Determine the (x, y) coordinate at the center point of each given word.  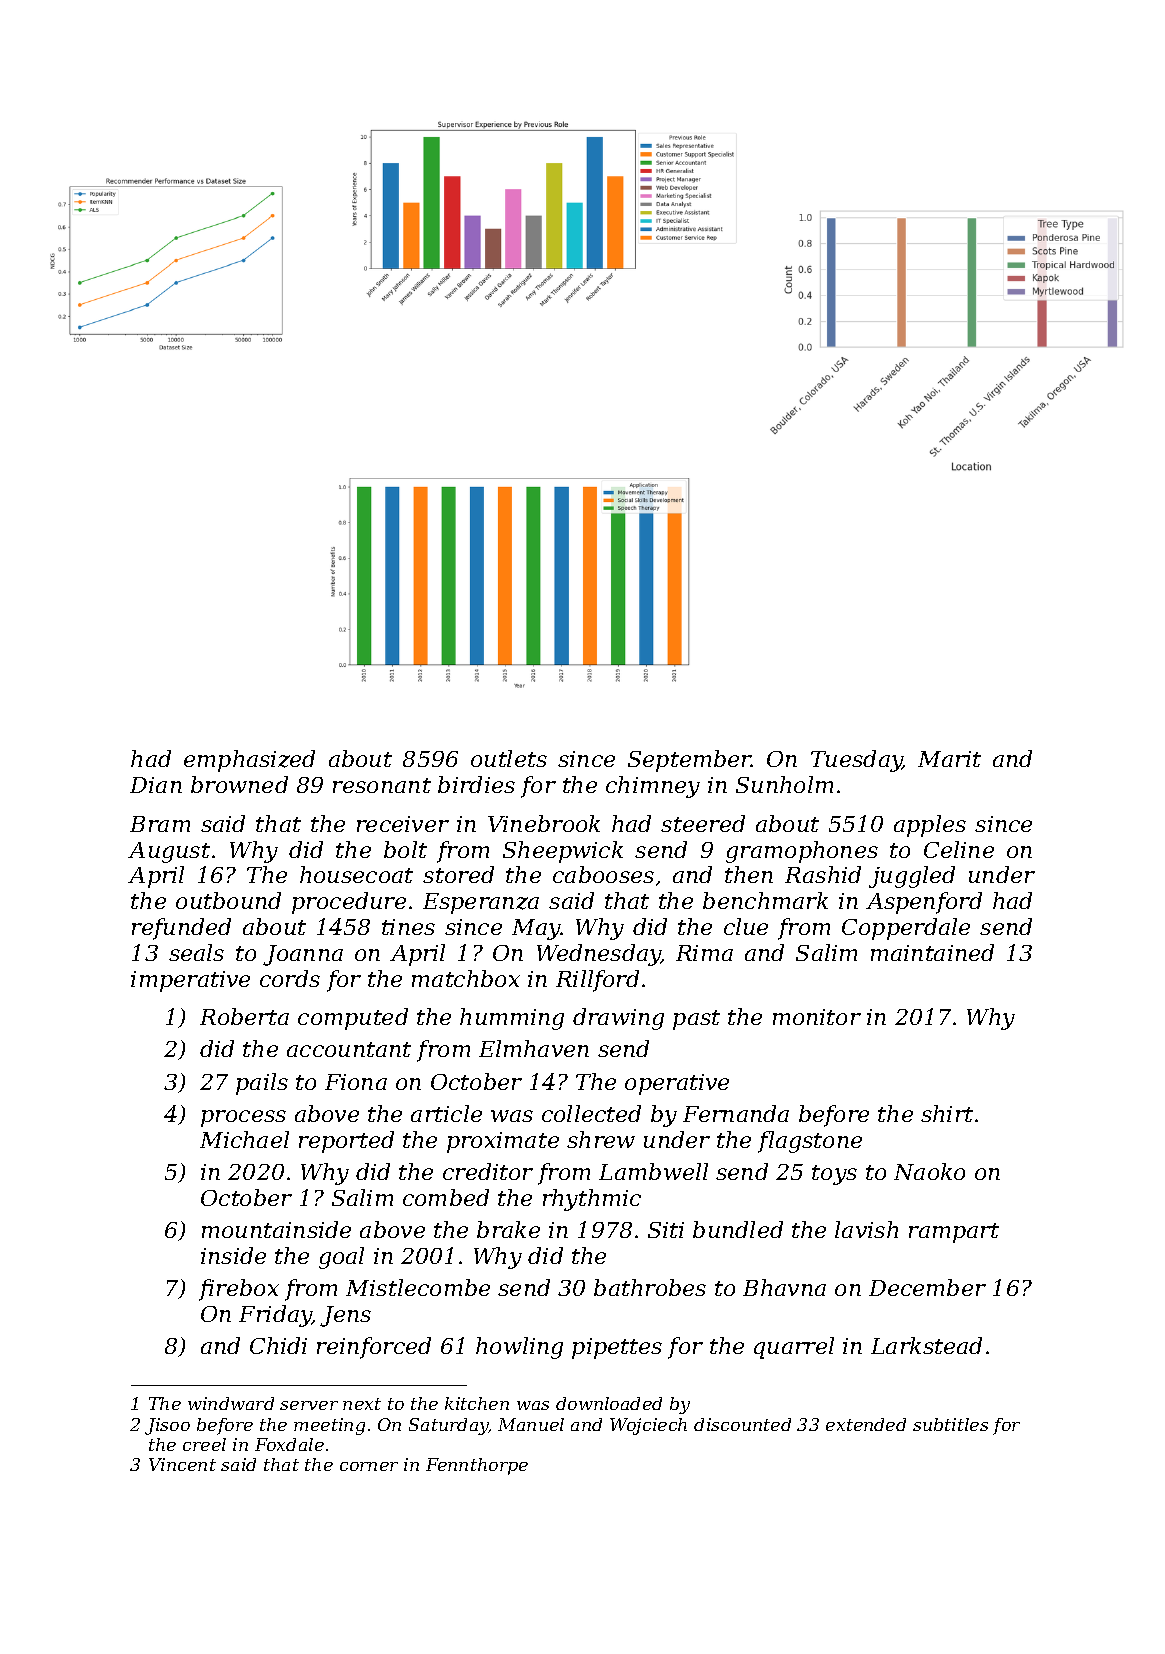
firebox (239, 1290)
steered (703, 823)
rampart (954, 1233)
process (243, 1118)
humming (512, 1019)
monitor (817, 1017)
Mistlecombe (418, 1287)
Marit (949, 759)
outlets (509, 758)
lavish (866, 1229)
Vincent (182, 1464)
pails (262, 1084)
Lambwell (653, 1171)
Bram (160, 824)
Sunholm (784, 784)
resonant (382, 785)
